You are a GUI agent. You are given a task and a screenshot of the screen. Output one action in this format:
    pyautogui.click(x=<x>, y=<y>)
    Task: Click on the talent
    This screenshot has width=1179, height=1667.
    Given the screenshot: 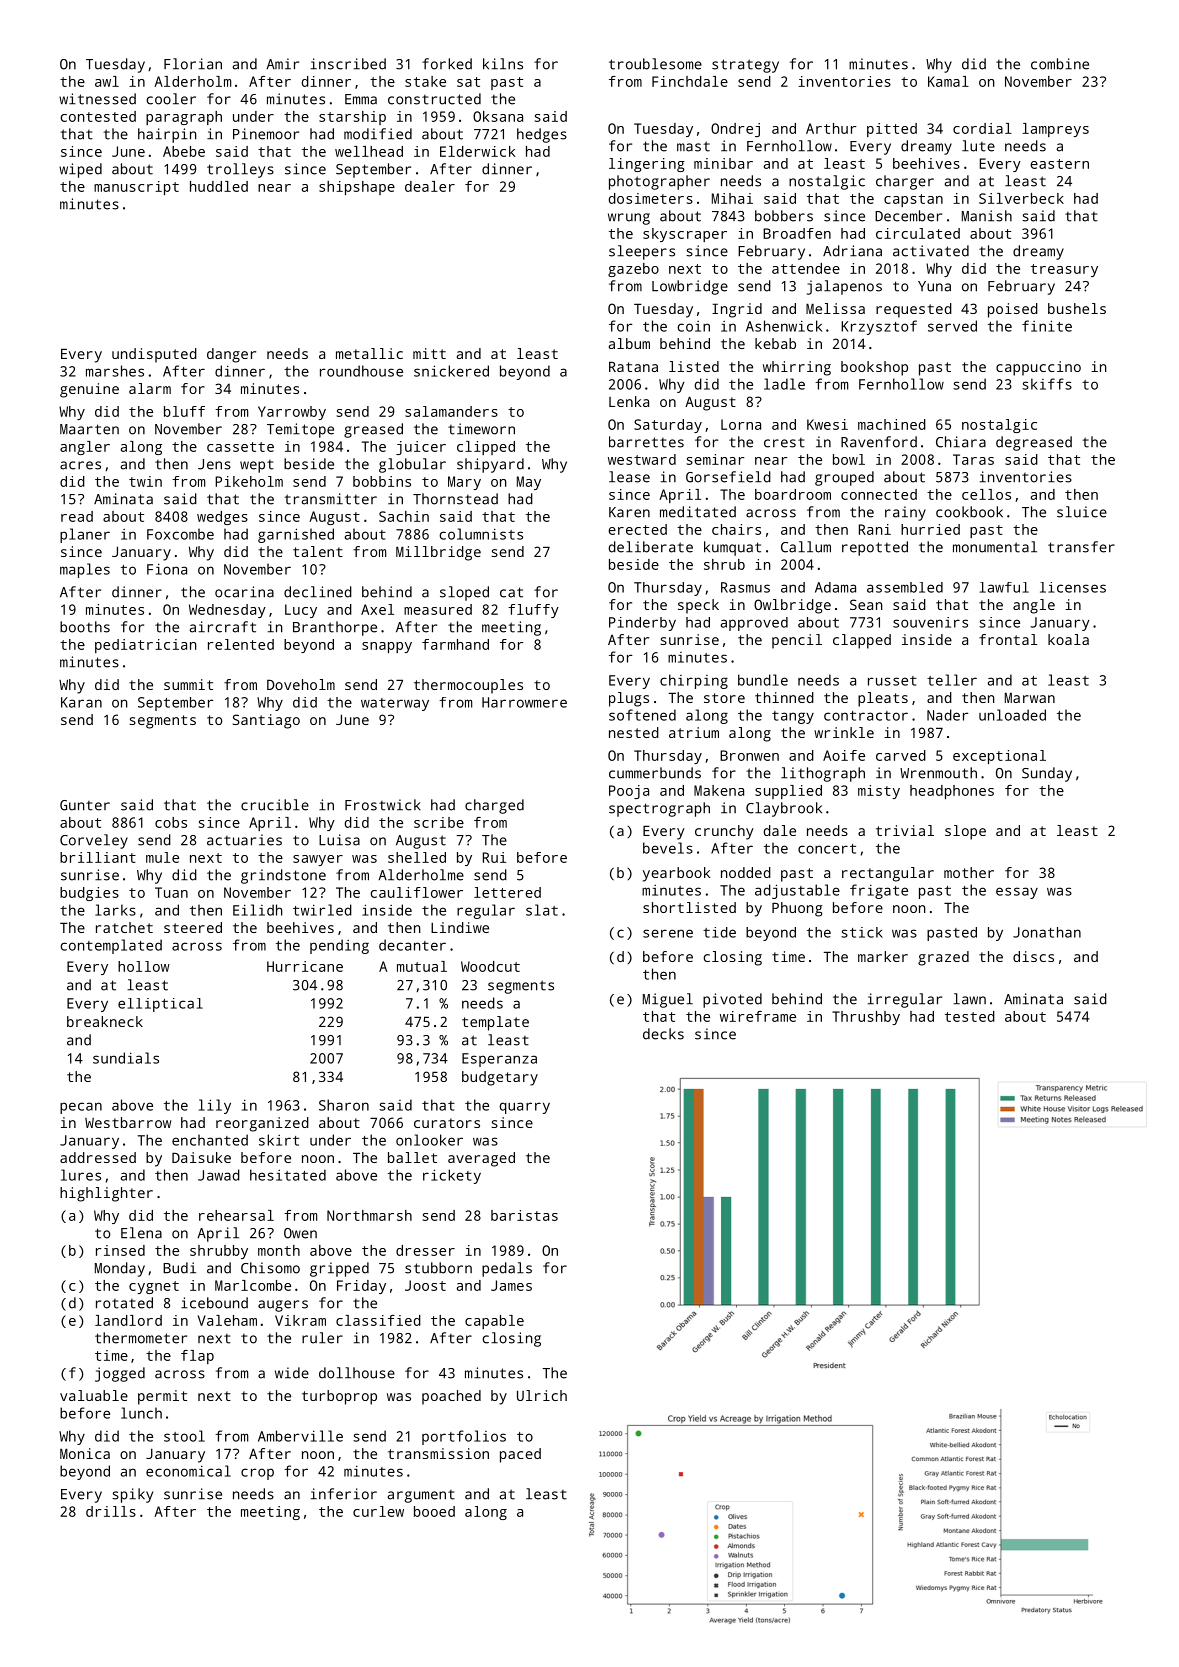 What is the action you would take?
    pyautogui.click(x=318, y=551)
